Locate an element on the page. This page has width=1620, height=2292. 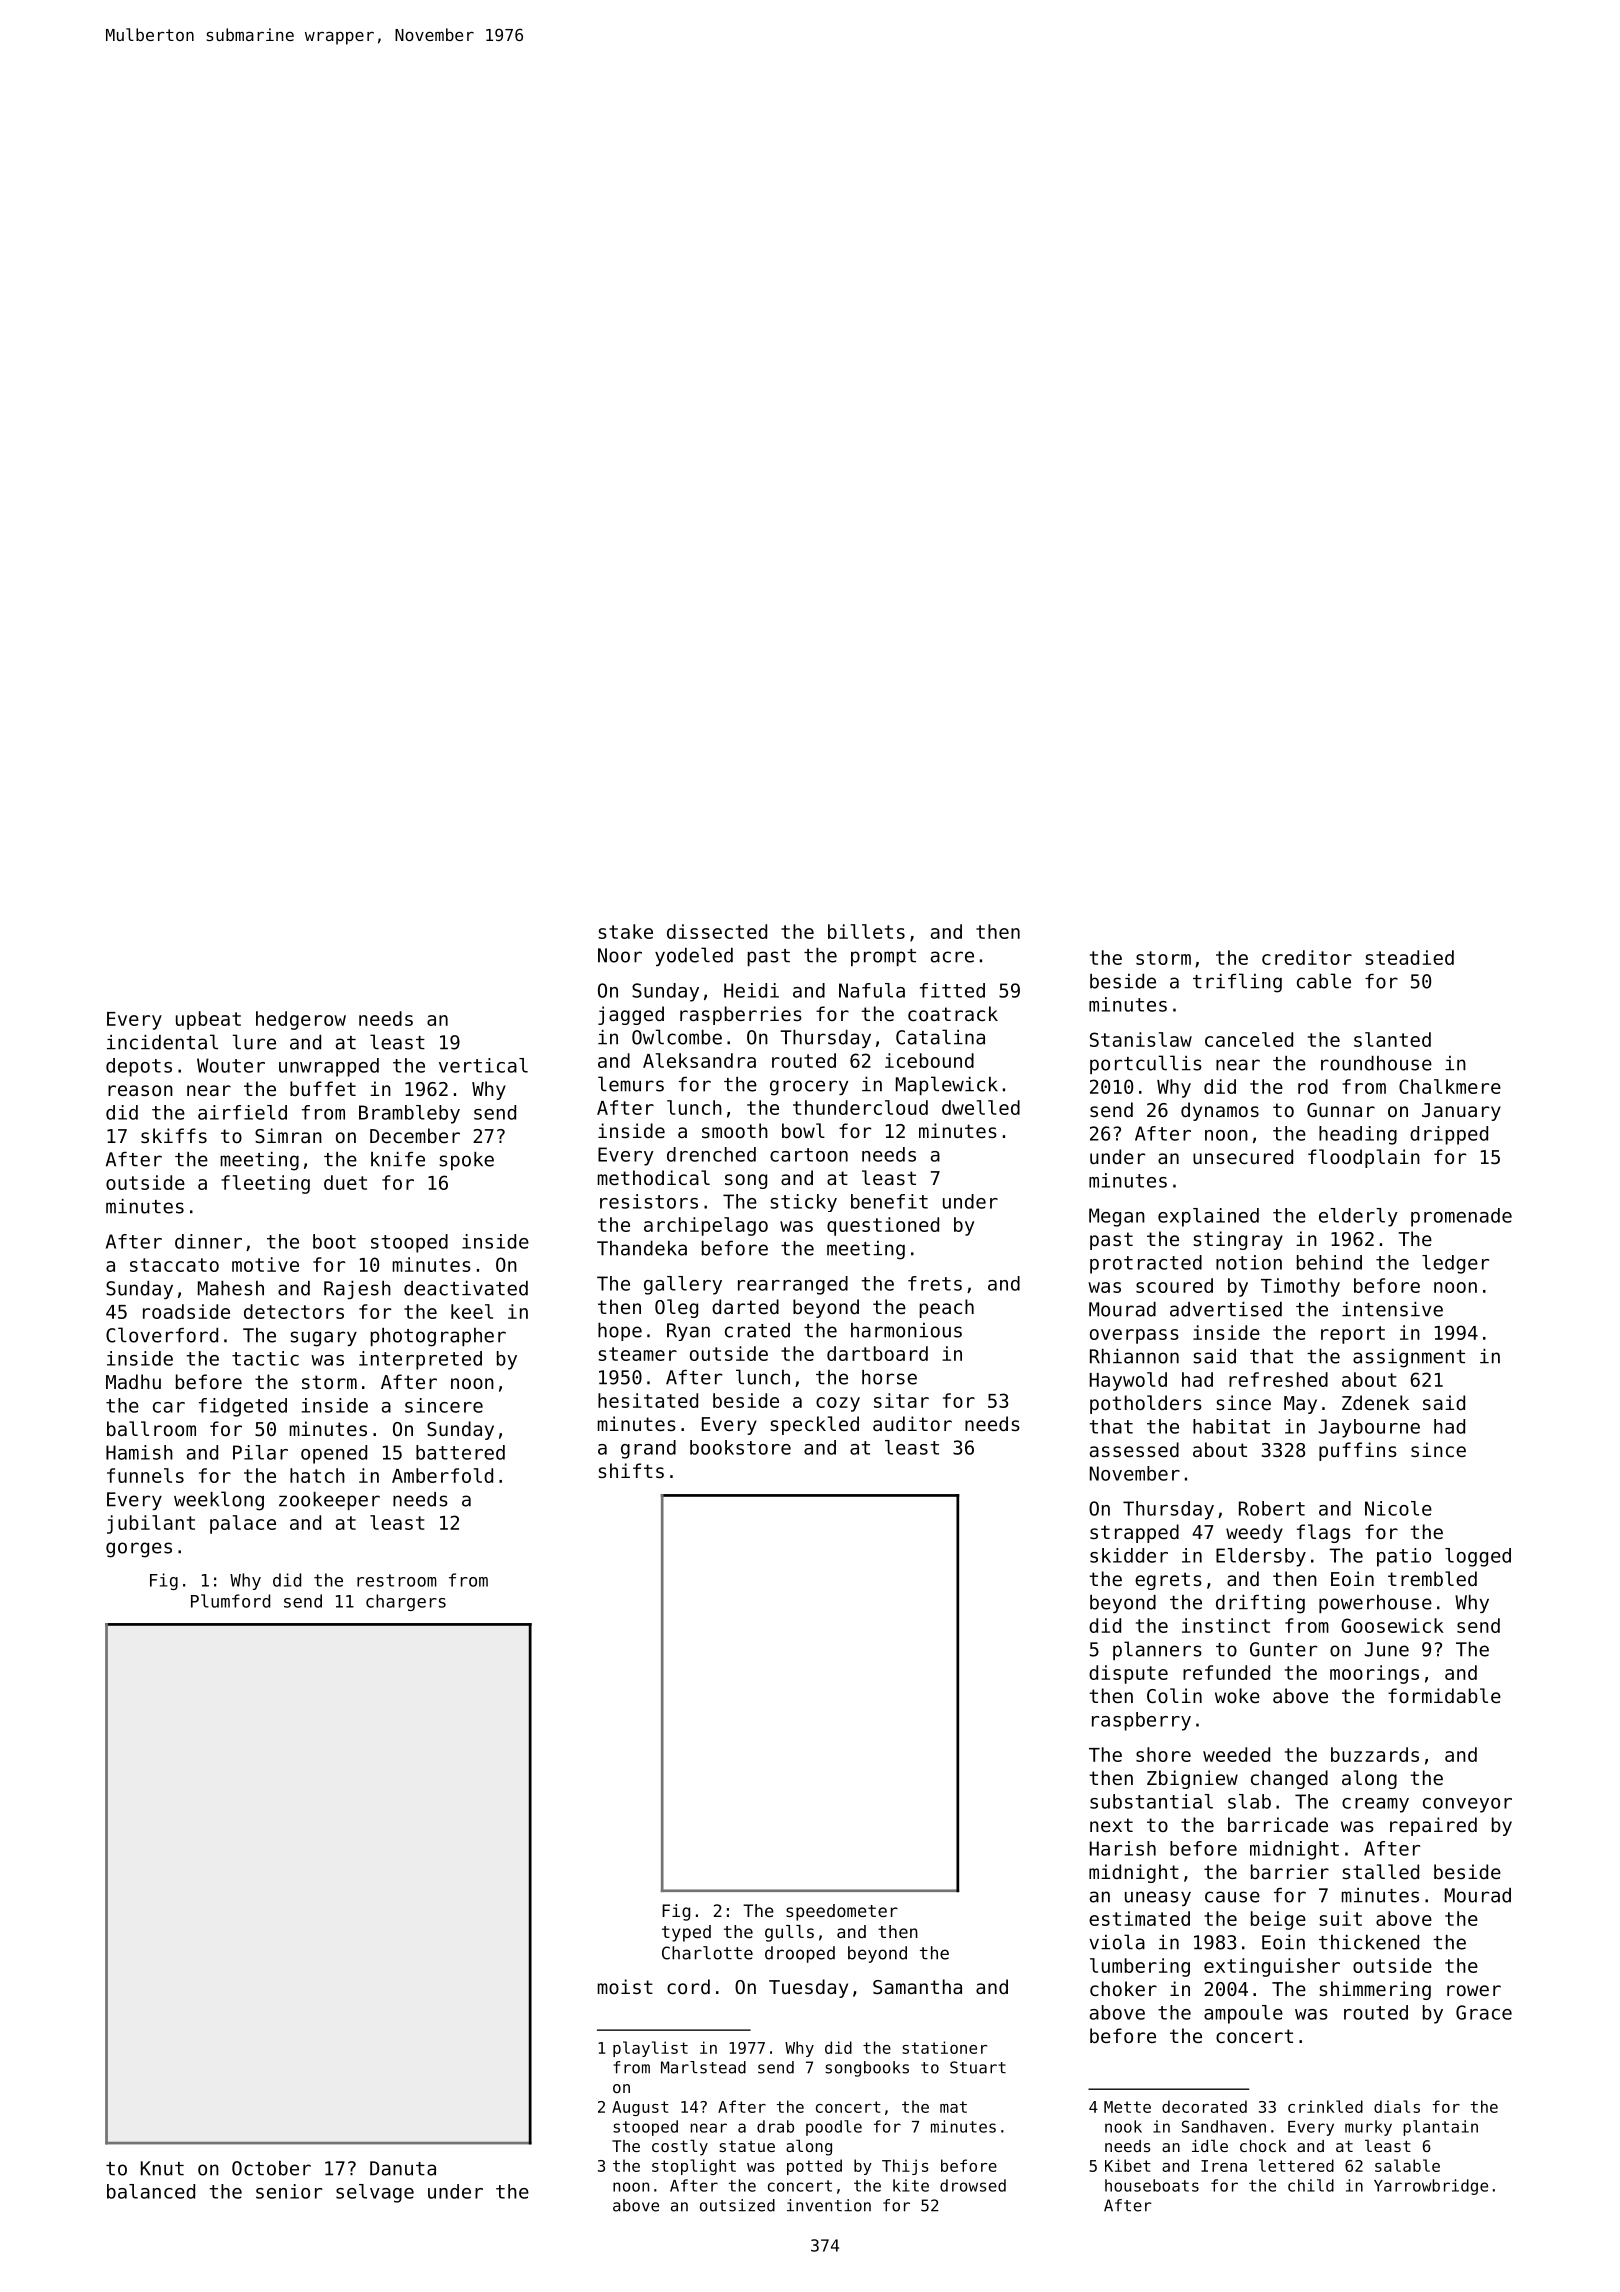
senior is located at coordinates (289, 2191).
